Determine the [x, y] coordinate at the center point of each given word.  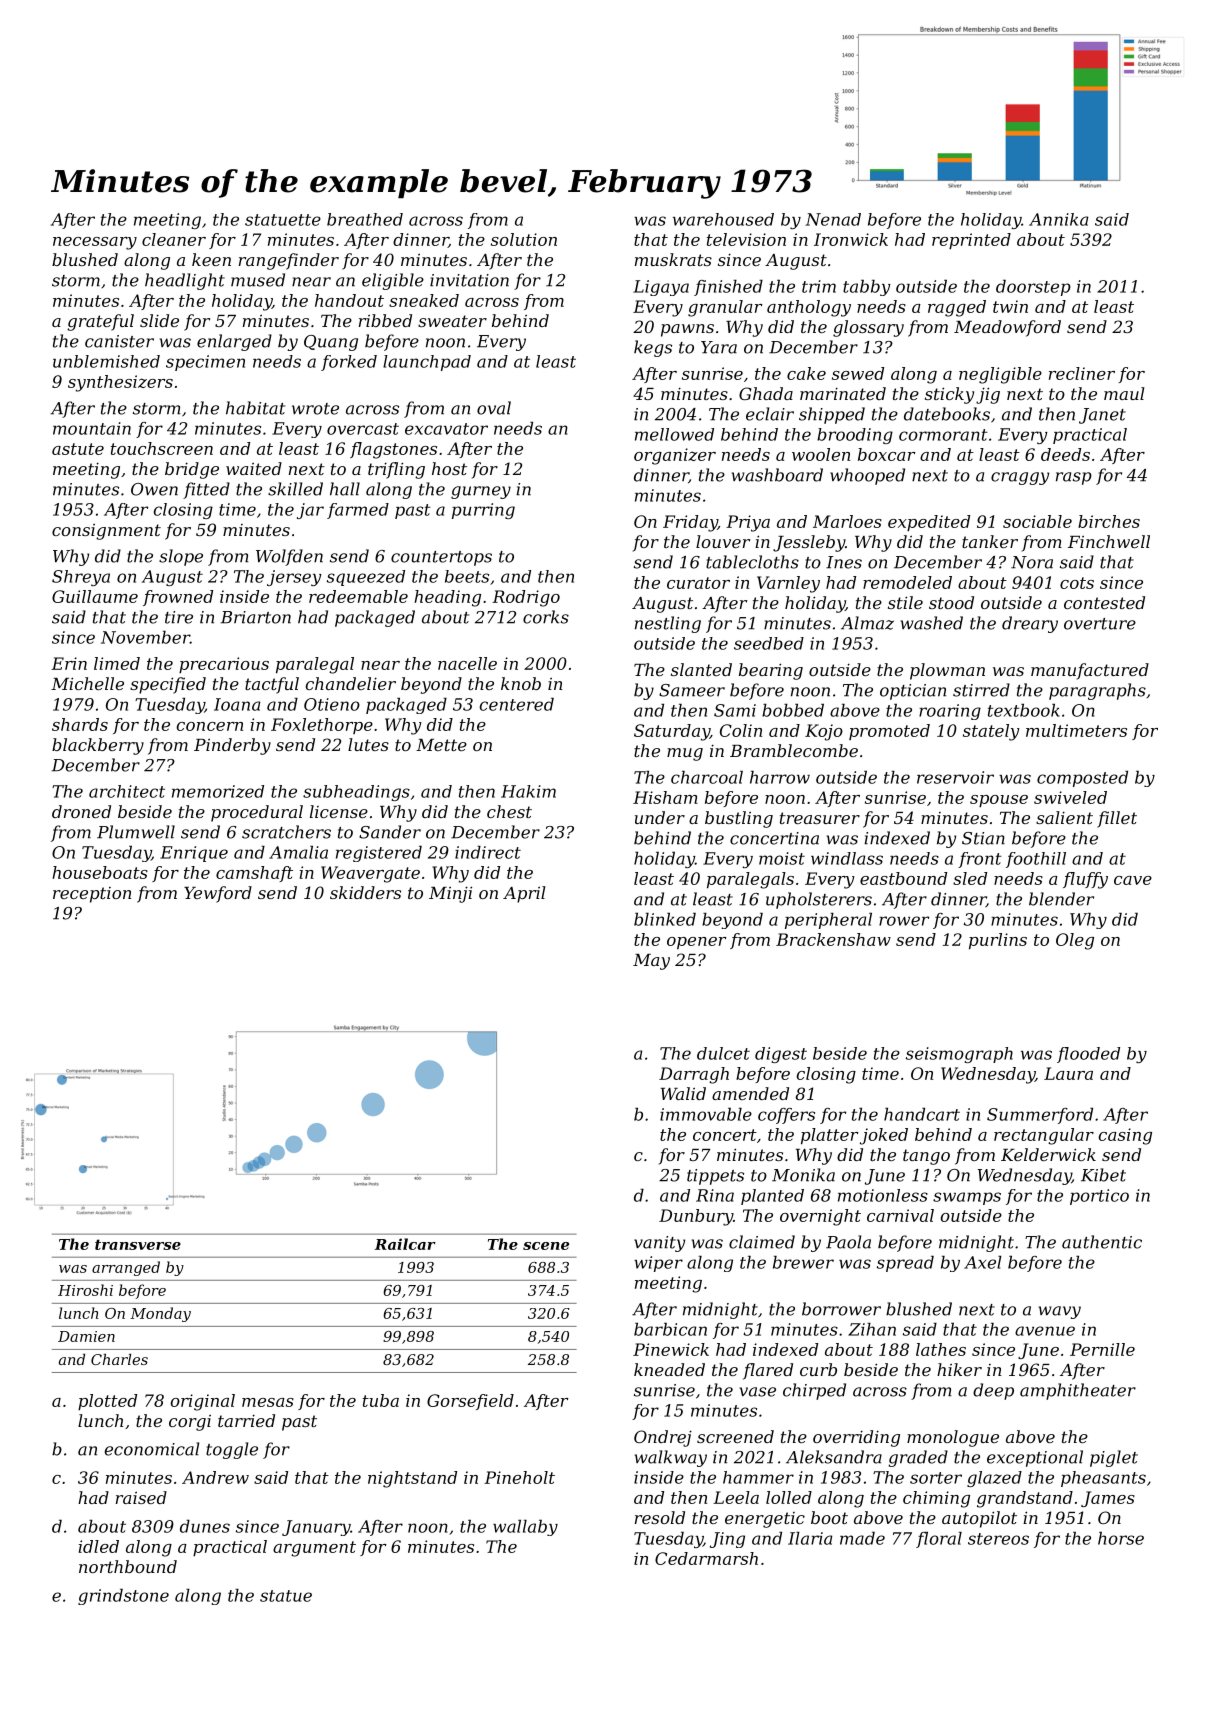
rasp [1074, 478]
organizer [675, 456]
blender [1061, 899]
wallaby [525, 1528]
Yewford [218, 894]
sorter [936, 1478]
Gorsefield [470, 1402]
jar [310, 511]
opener [696, 943]
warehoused [723, 219]
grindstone [123, 1597]
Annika [1058, 219]
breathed [365, 219]
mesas [268, 1402]
